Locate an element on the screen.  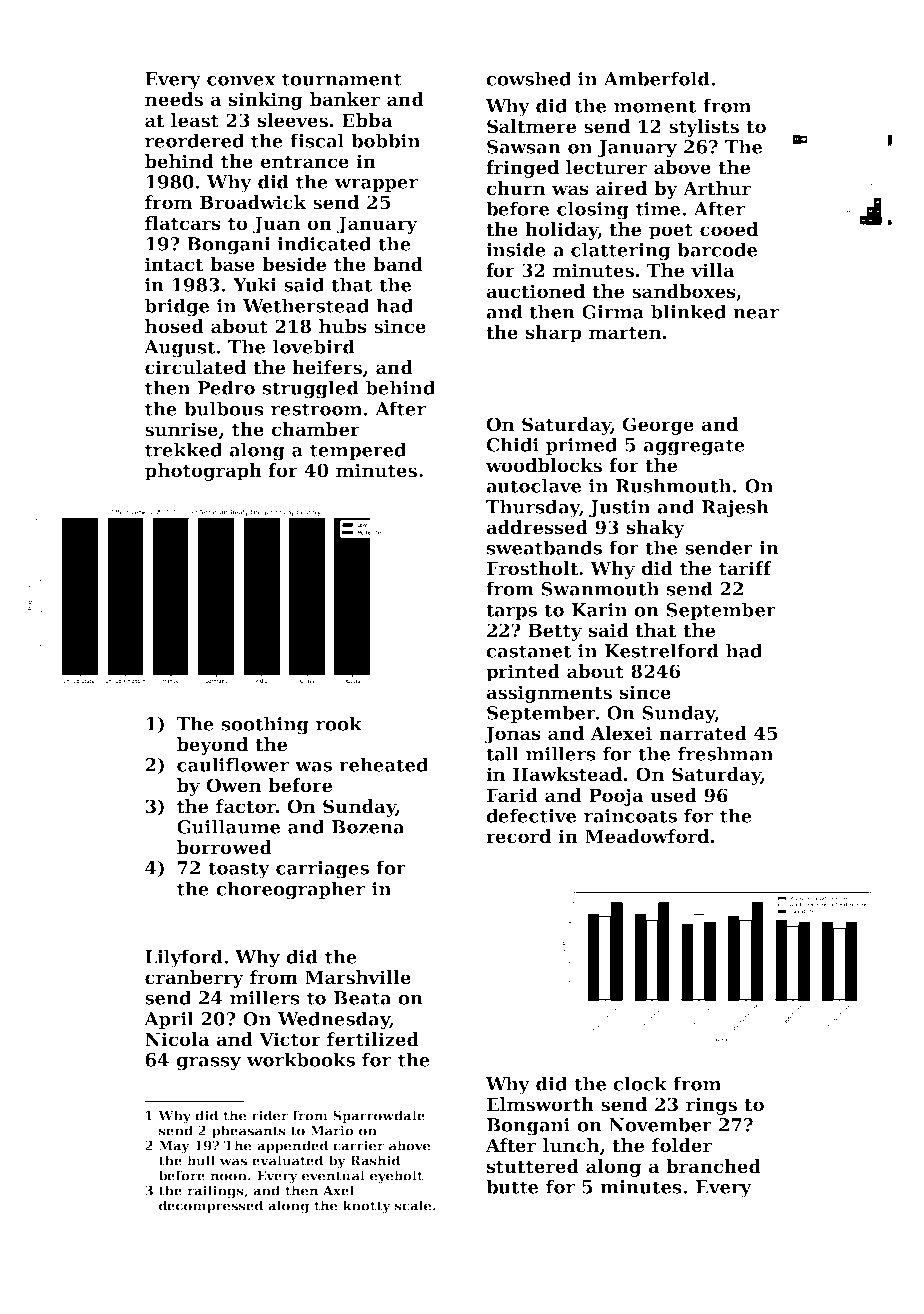
Justin is located at coordinates (619, 508).
